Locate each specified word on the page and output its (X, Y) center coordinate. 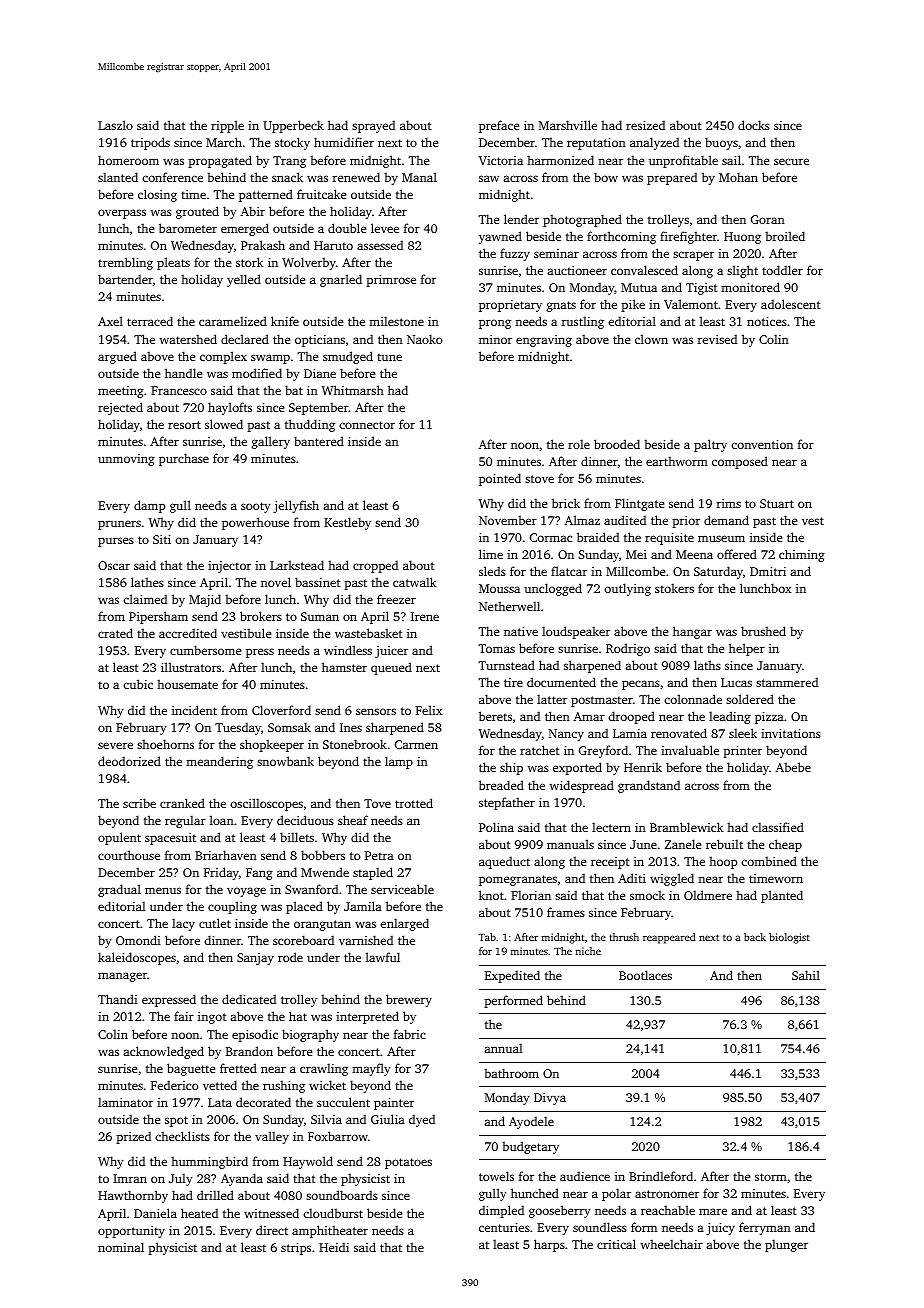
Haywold (308, 1162)
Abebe (793, 767)
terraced (150, 321)
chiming (802, 555)
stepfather (507, 803)
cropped (375, 566)
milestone (396, 321)
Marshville (568, 125)
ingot (212, 1018)
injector (229, 567)
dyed (422, 1120)
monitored (750, 287)
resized (645, 125)
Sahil (806, 975)
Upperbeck (293, 126)
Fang (259, 874)
